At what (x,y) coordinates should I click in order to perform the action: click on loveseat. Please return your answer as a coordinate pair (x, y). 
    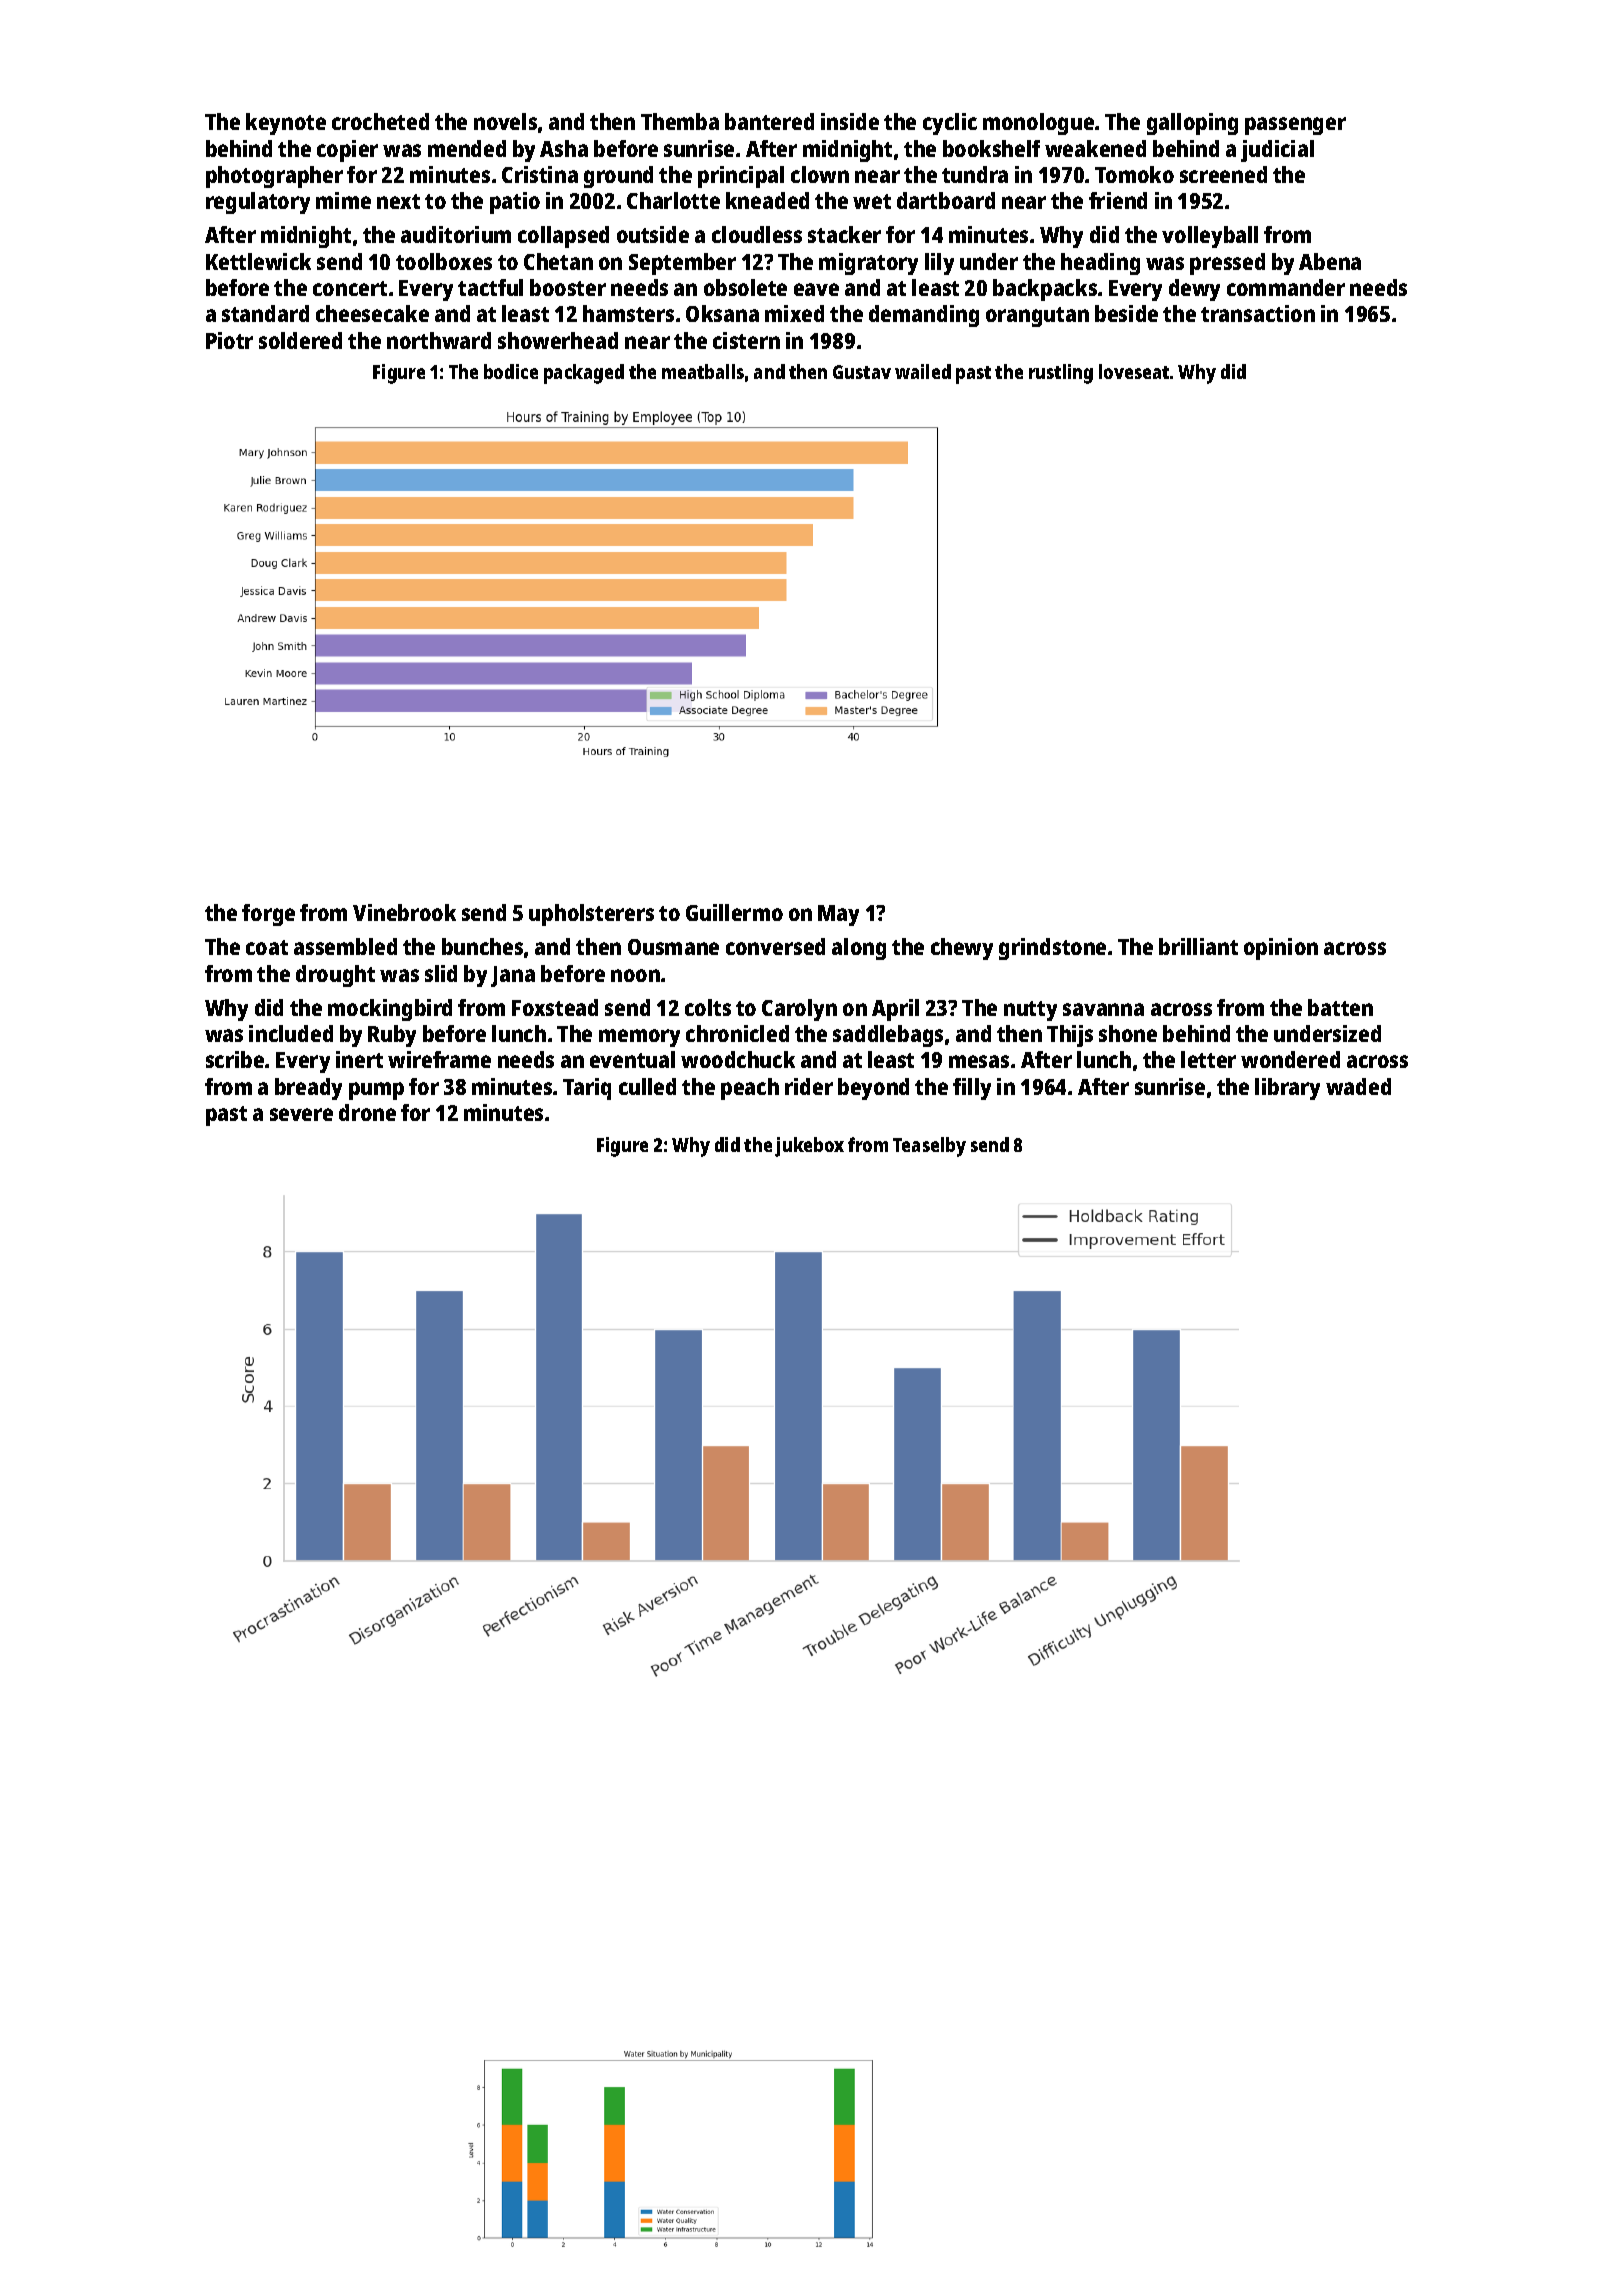
    Looking at the image, I should click on (1134, 371).
